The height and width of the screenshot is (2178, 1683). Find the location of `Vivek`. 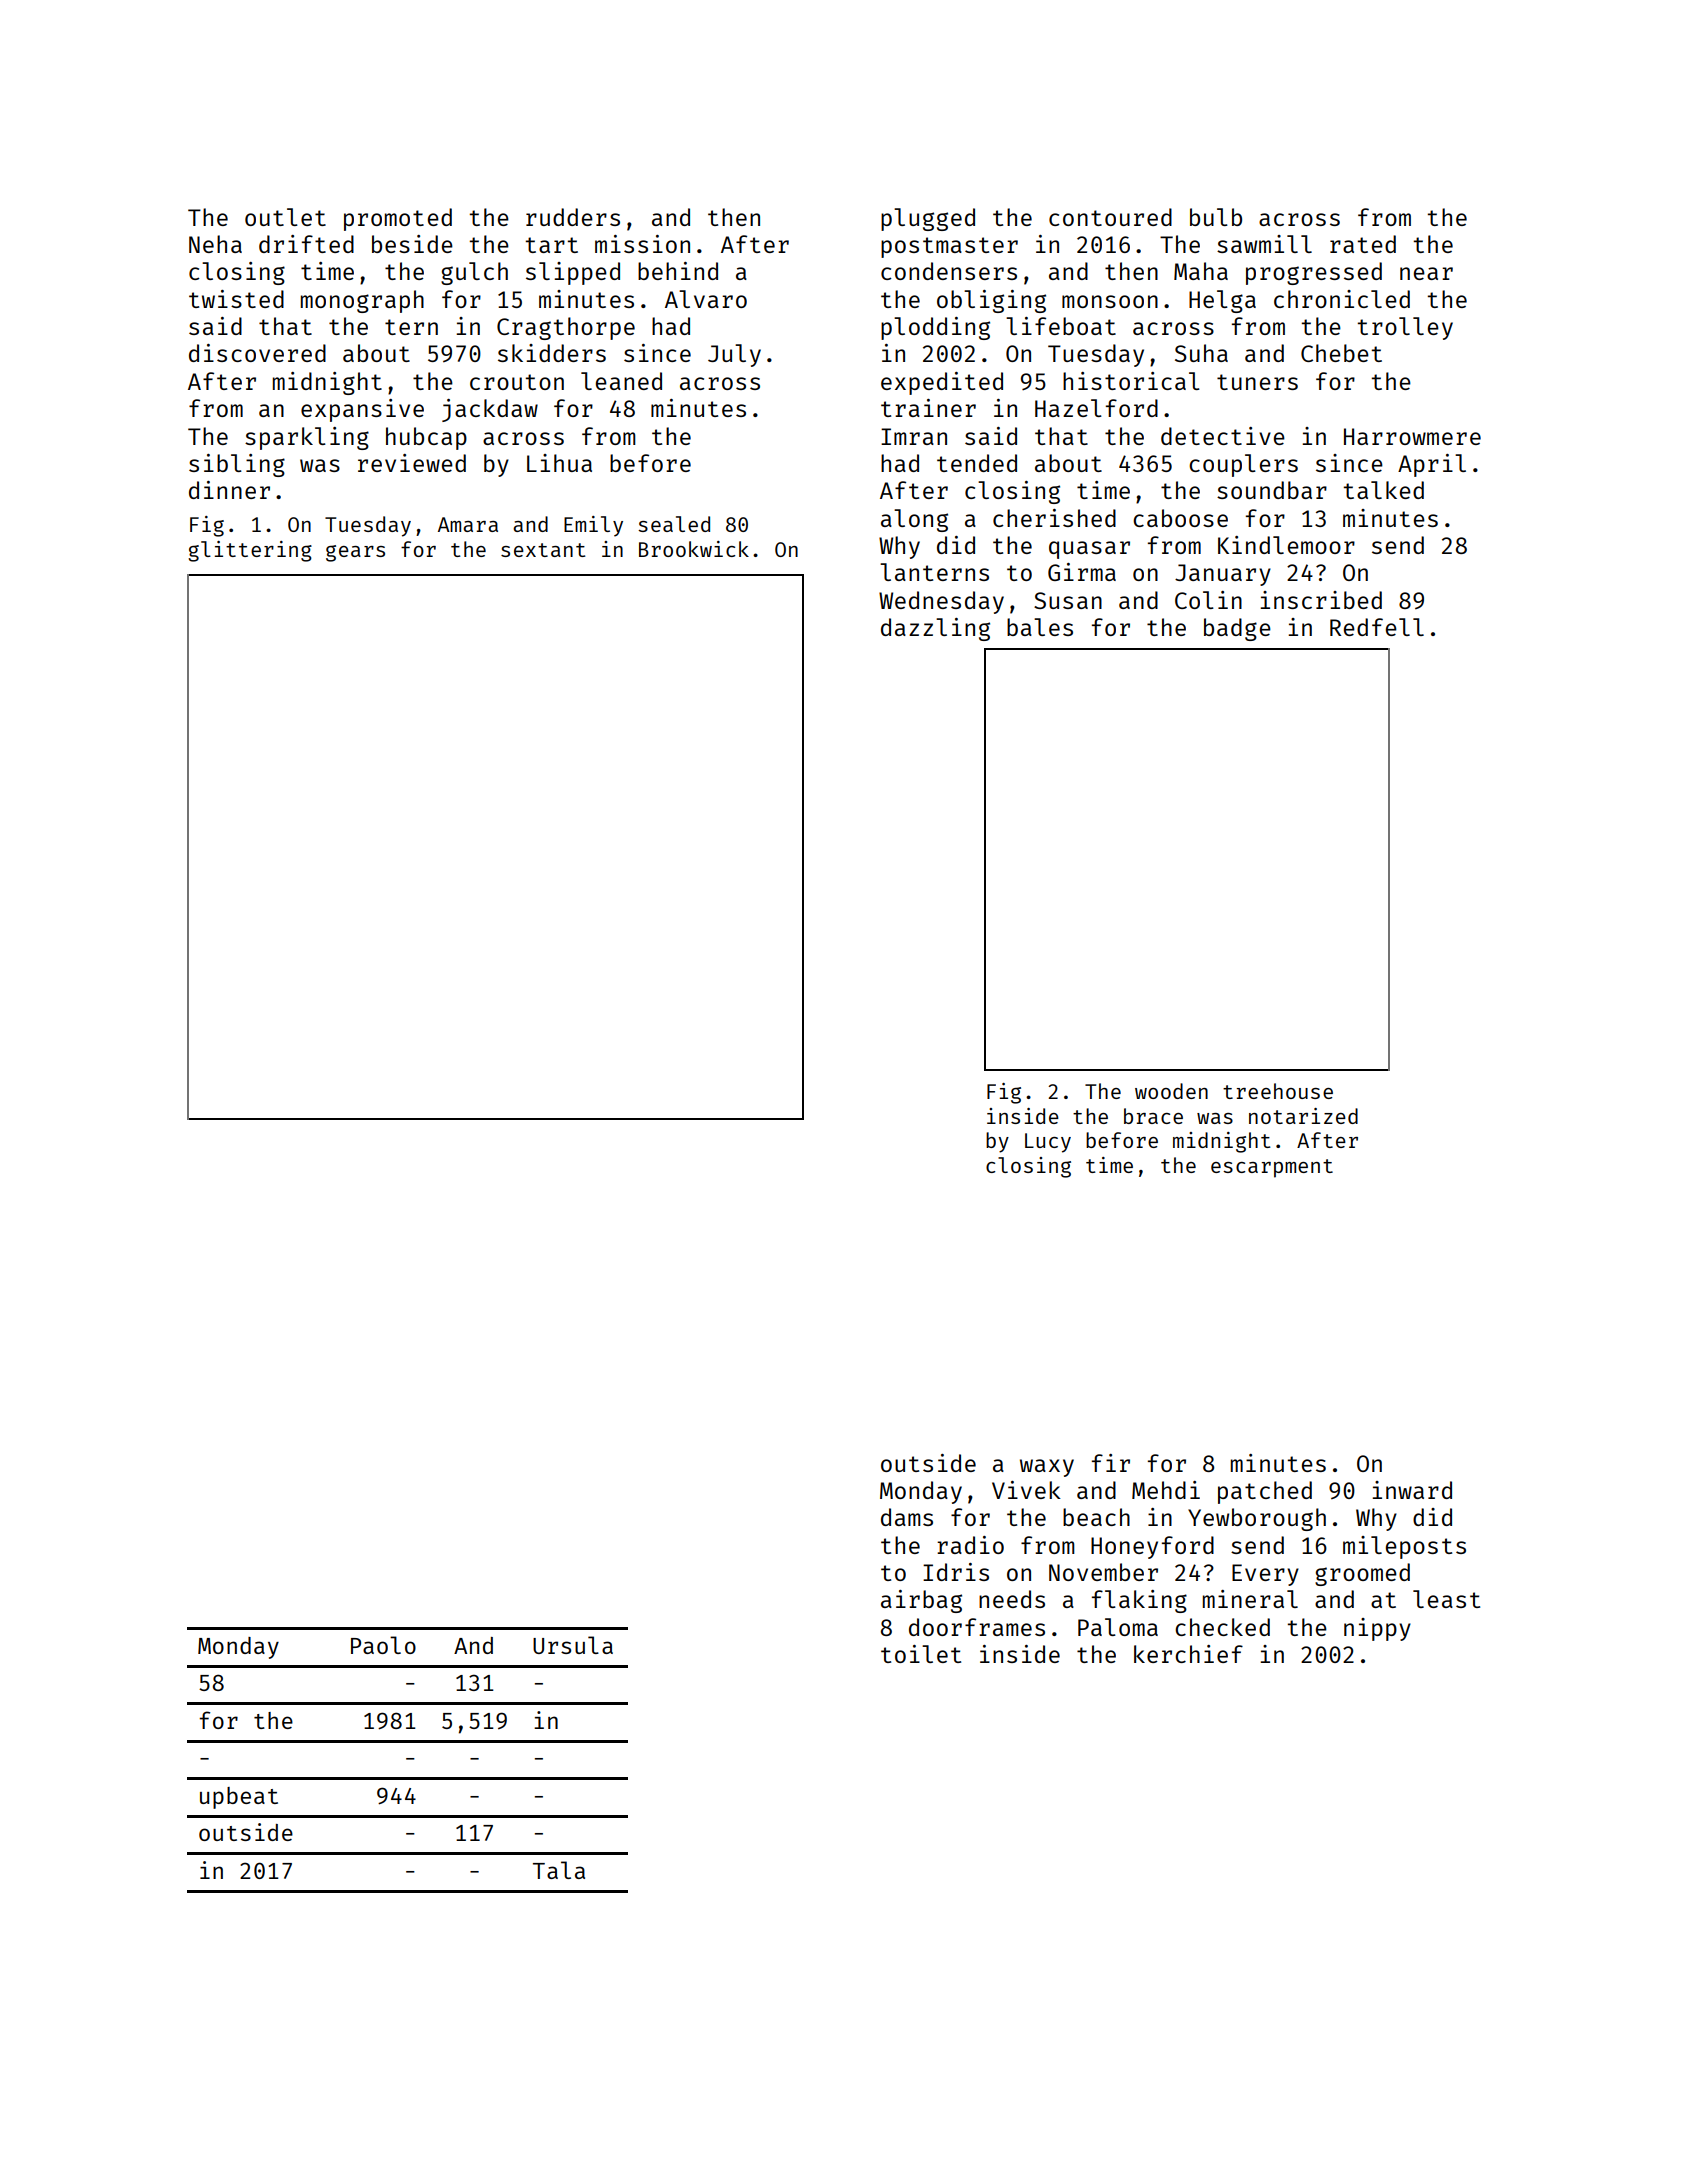

Vivek is located at coordinates (1026, 1490).
